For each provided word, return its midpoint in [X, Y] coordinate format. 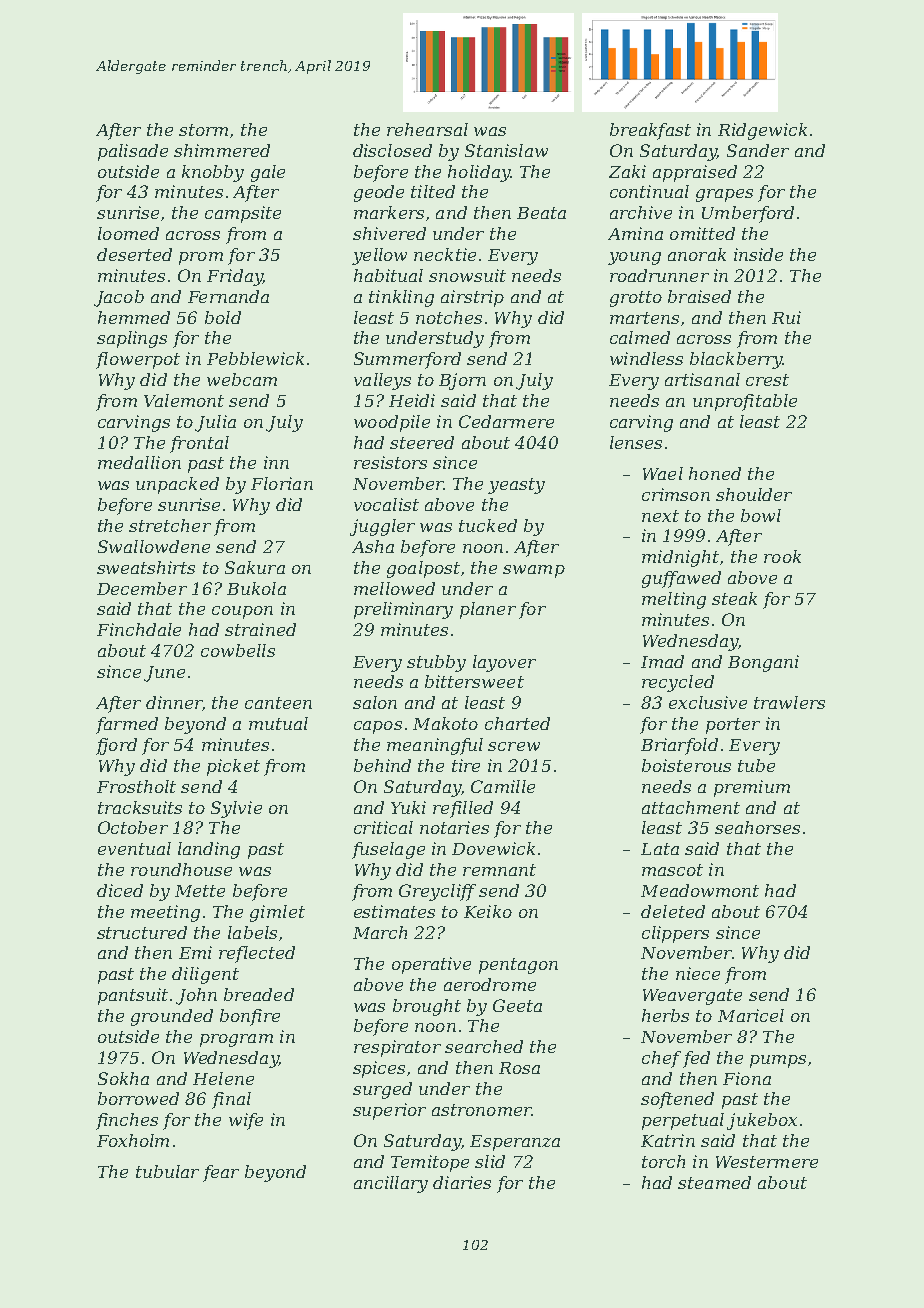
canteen [278, 703]
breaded [259, 994]
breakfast [650, 131]
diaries [462, 1182]
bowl [761, 515]
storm [203, 130]
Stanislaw [506, 150]
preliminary [403, 610]
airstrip [472, 298]
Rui [786, 317]
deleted [673, 911]
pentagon [518, 966]
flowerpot [138, 360]
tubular [167, 1171]
